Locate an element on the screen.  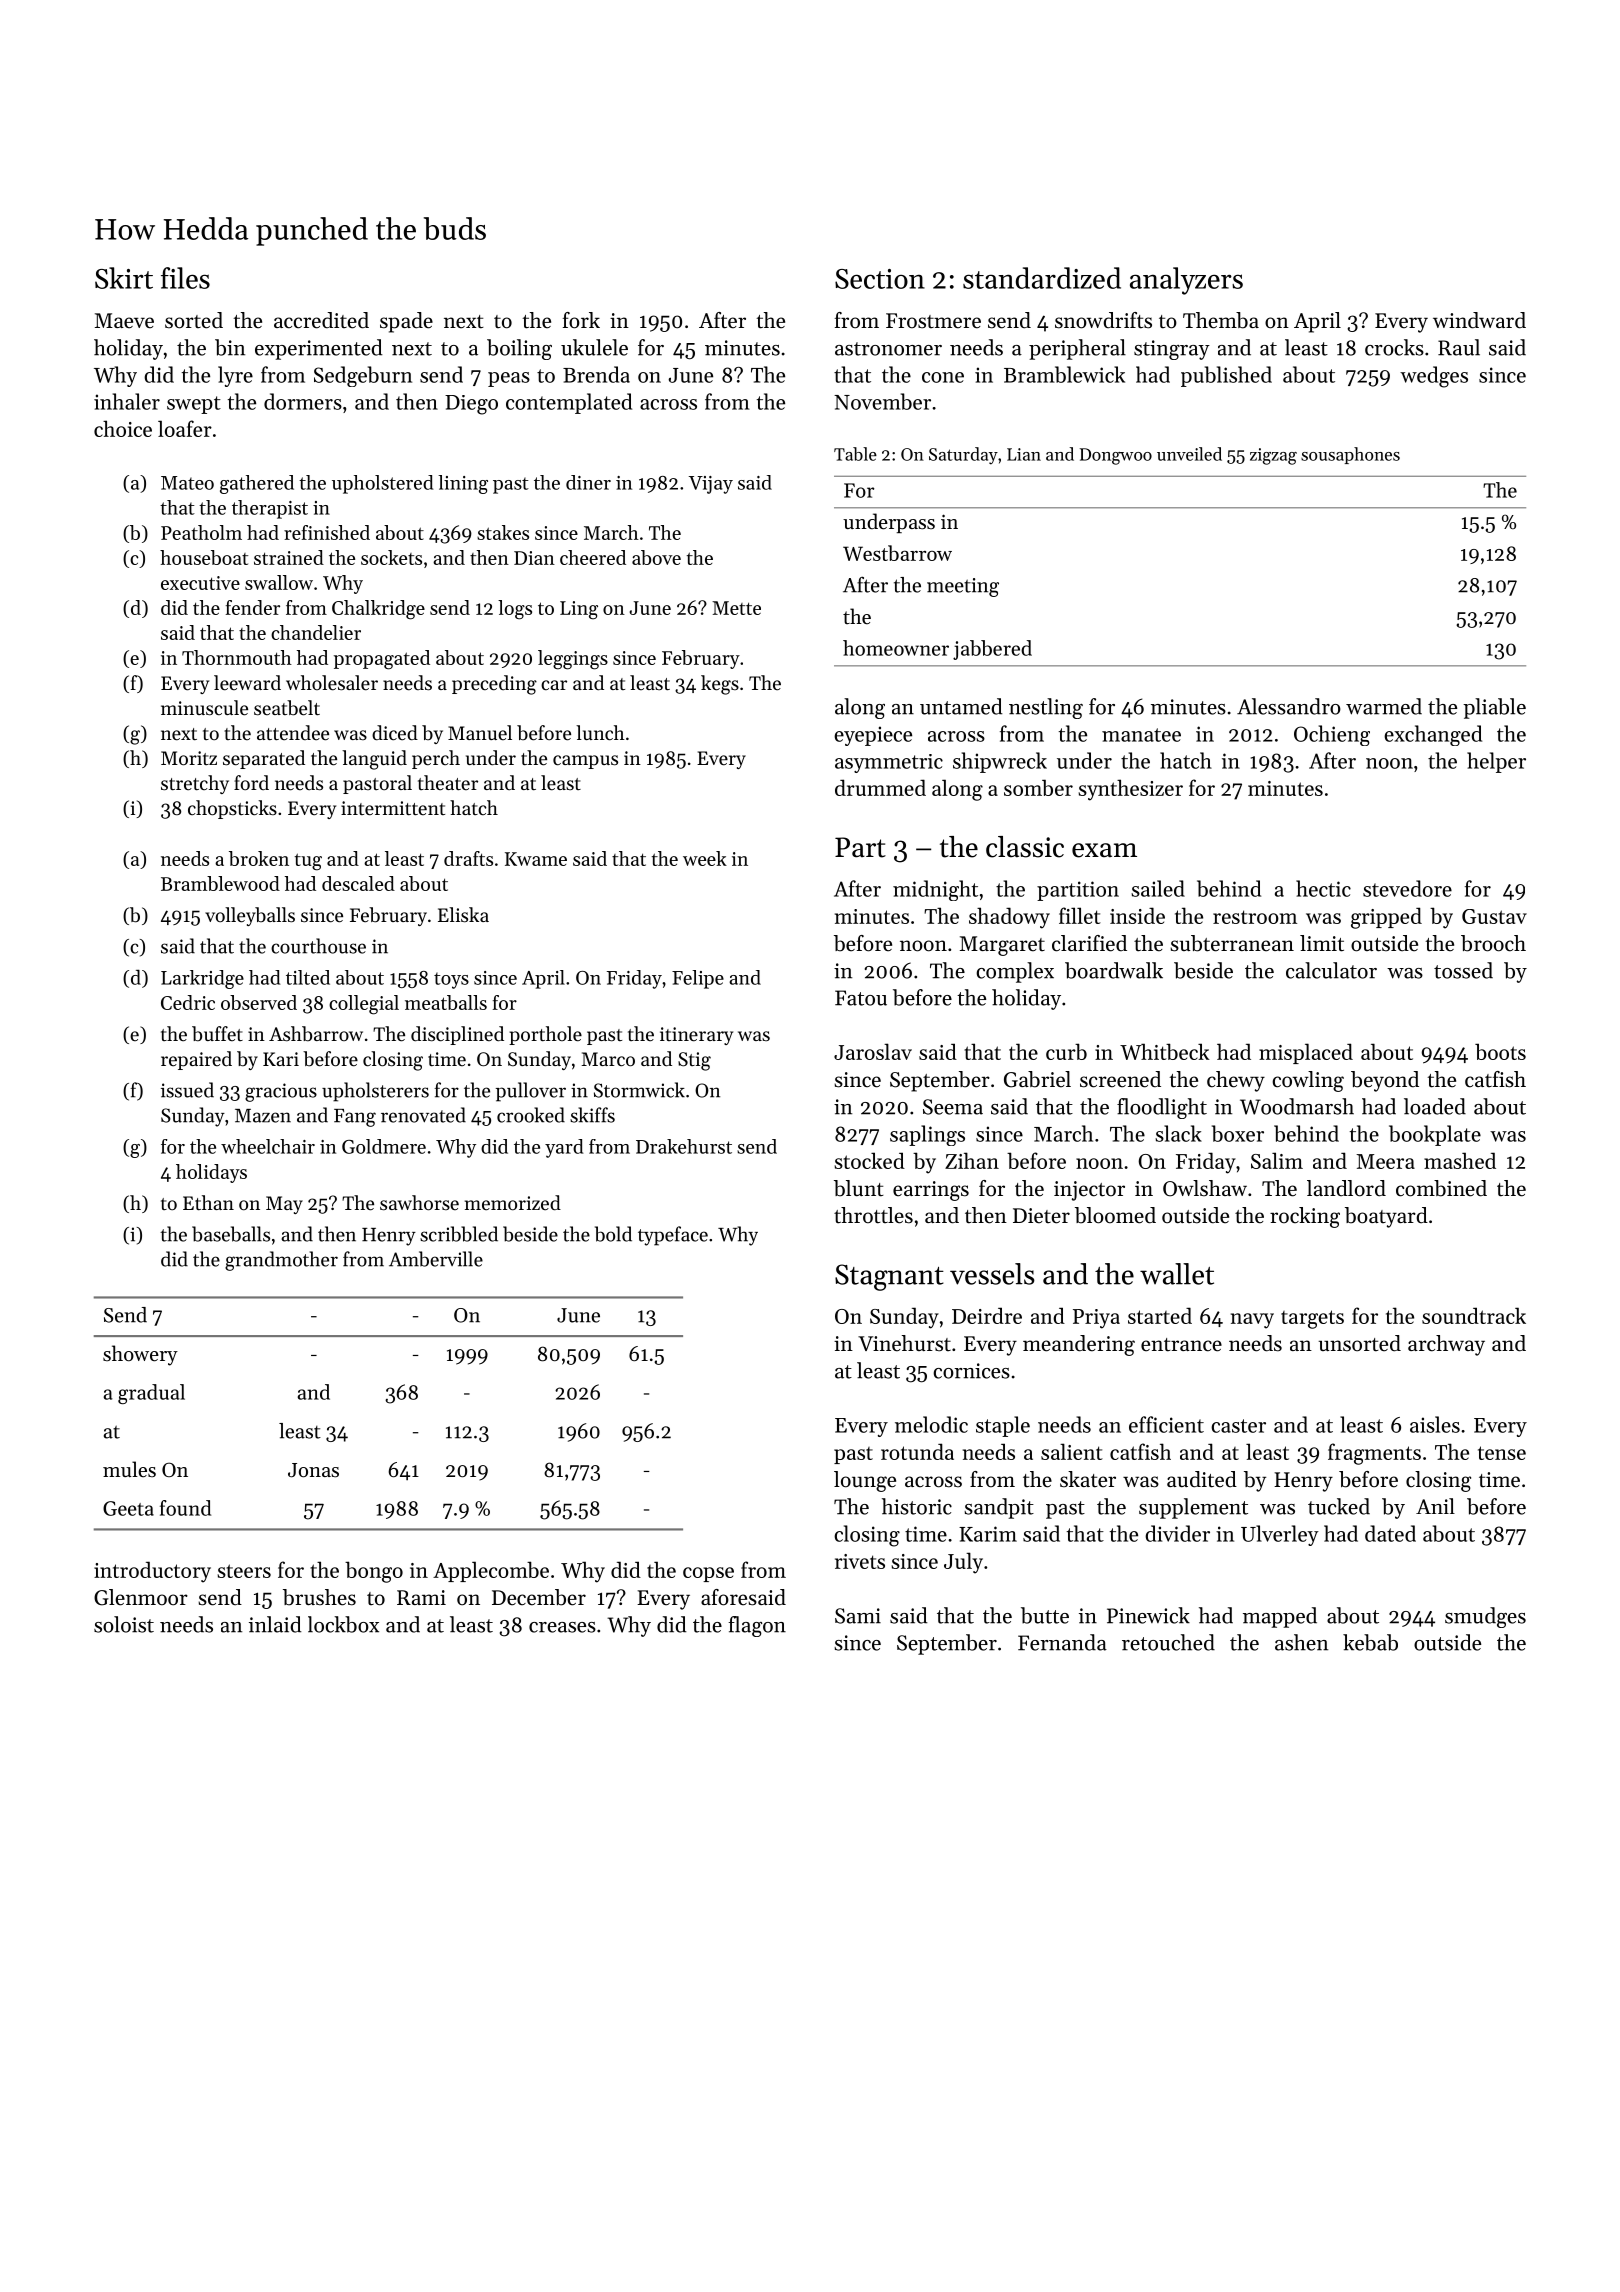
Bramblewood is located at coordinates (220, 883).
